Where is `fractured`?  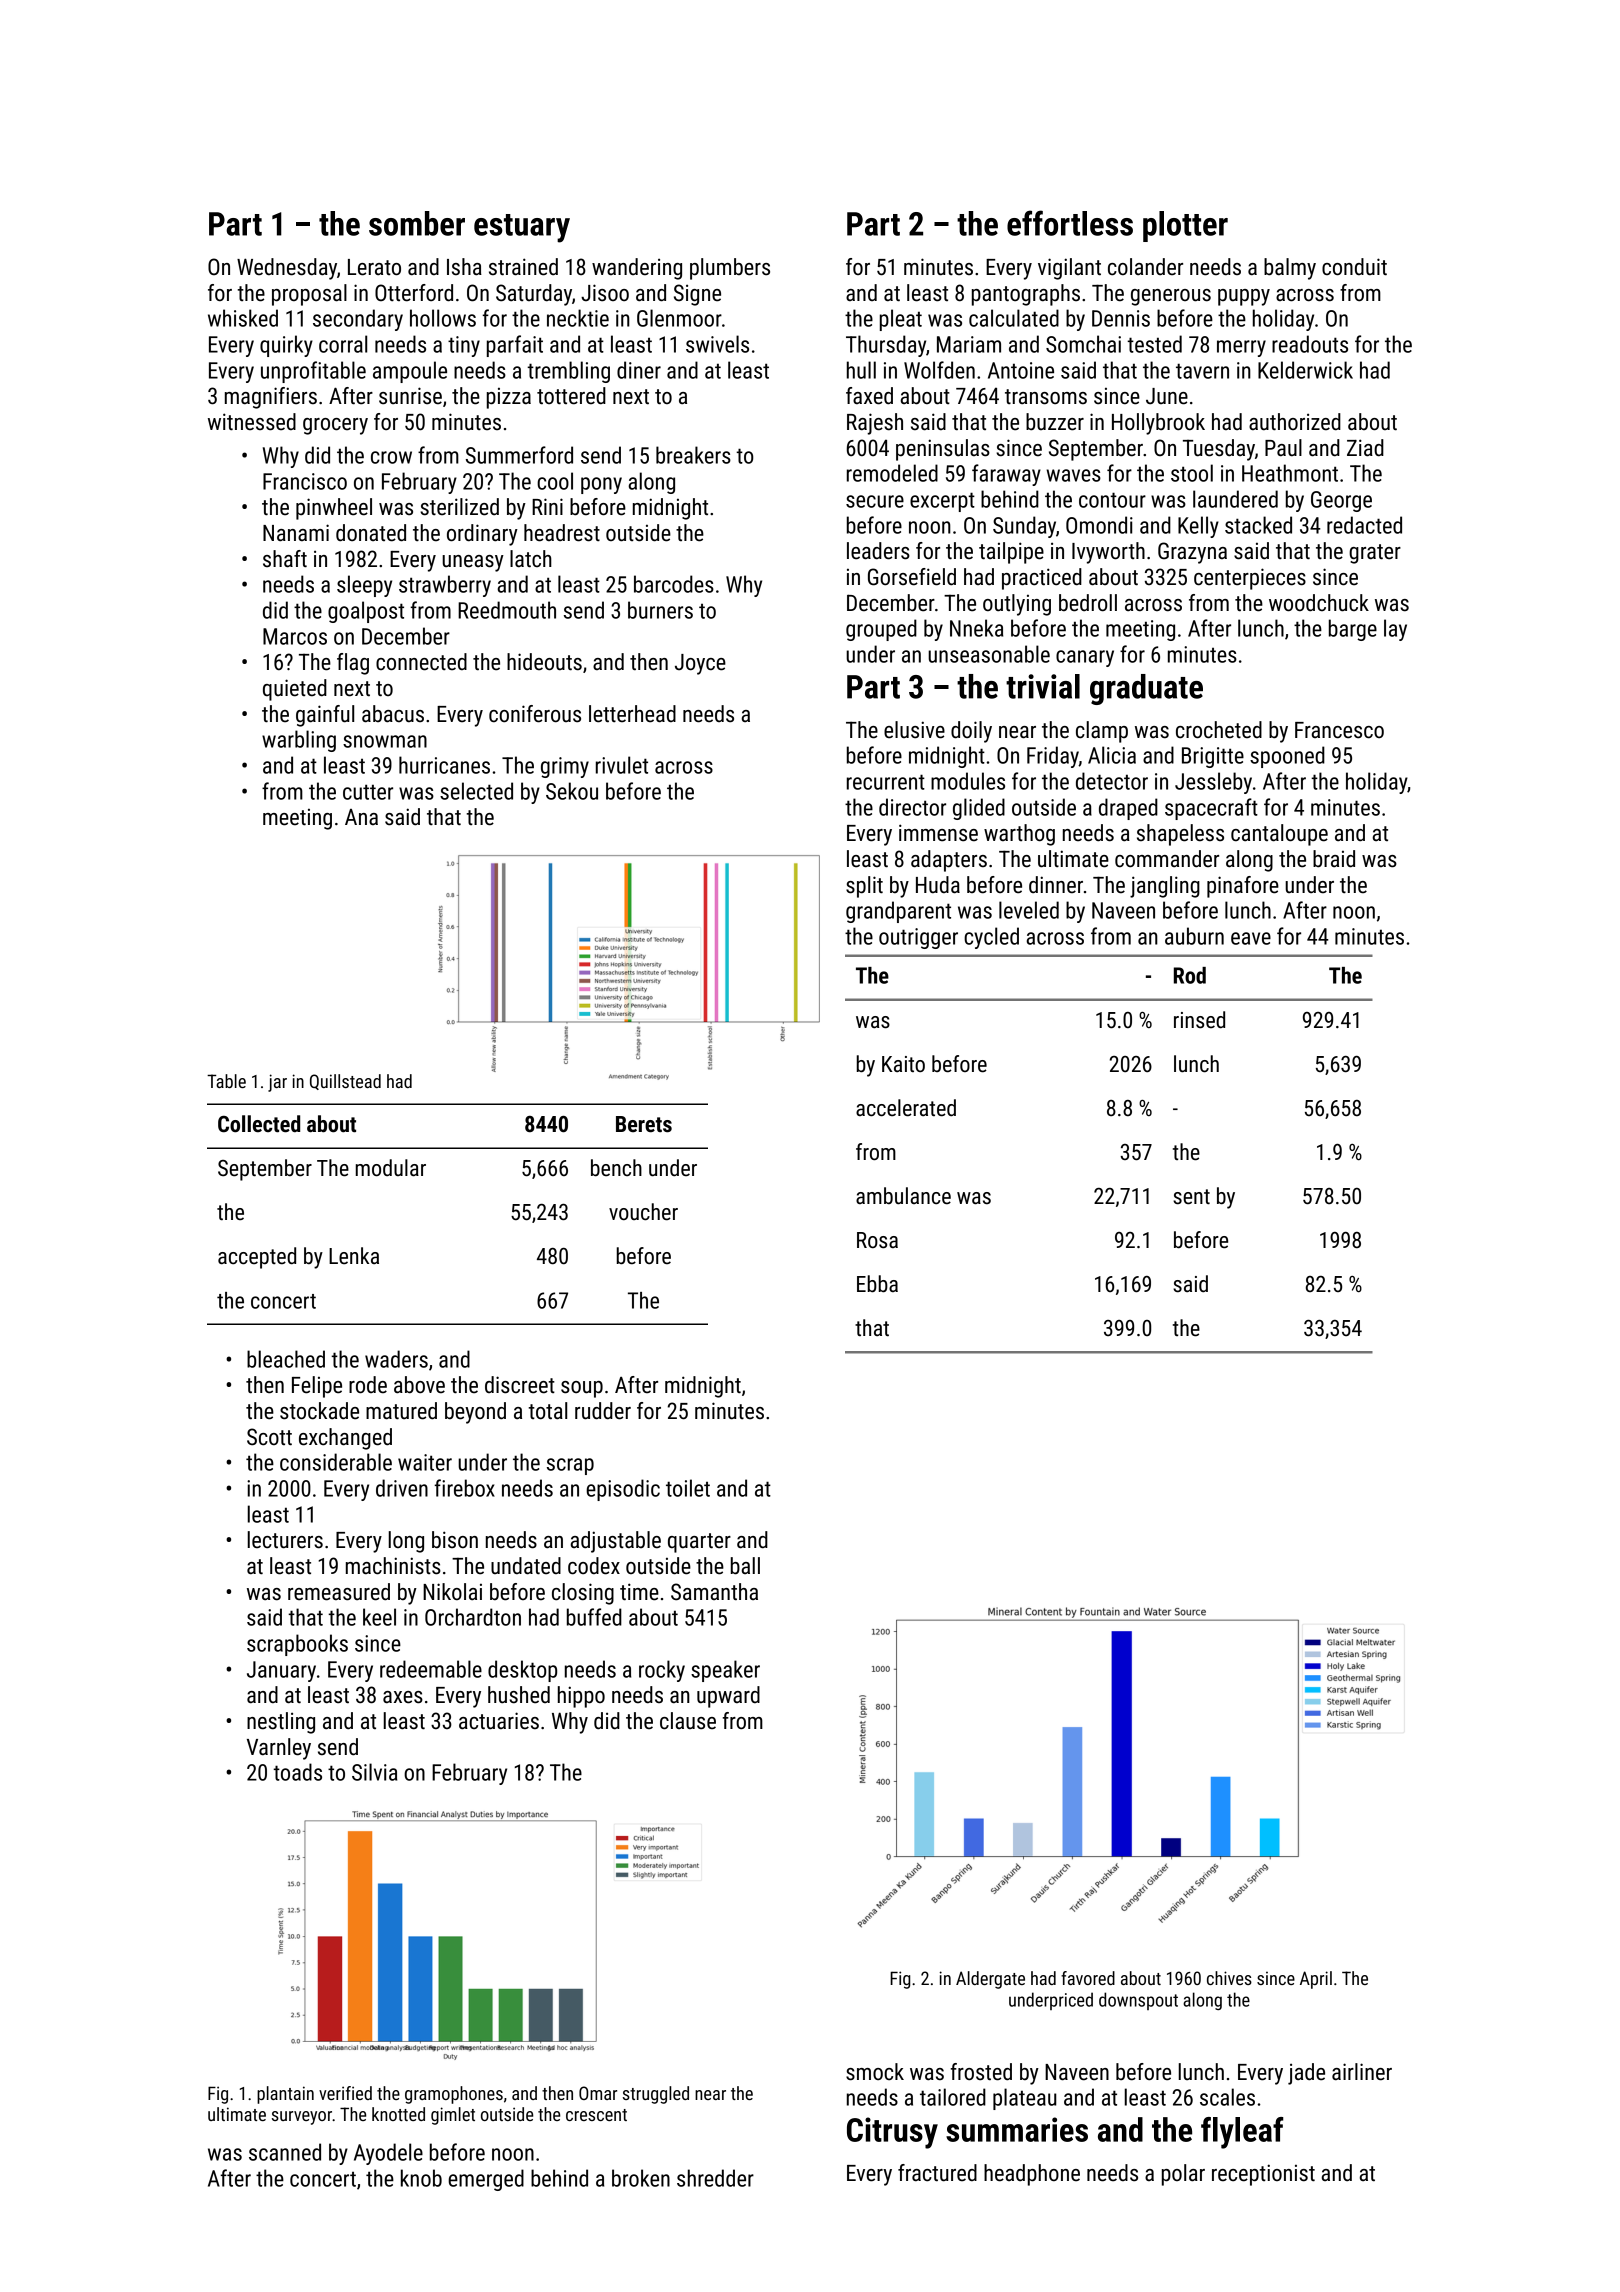
fractured is located at coordinates (937, 2173).
